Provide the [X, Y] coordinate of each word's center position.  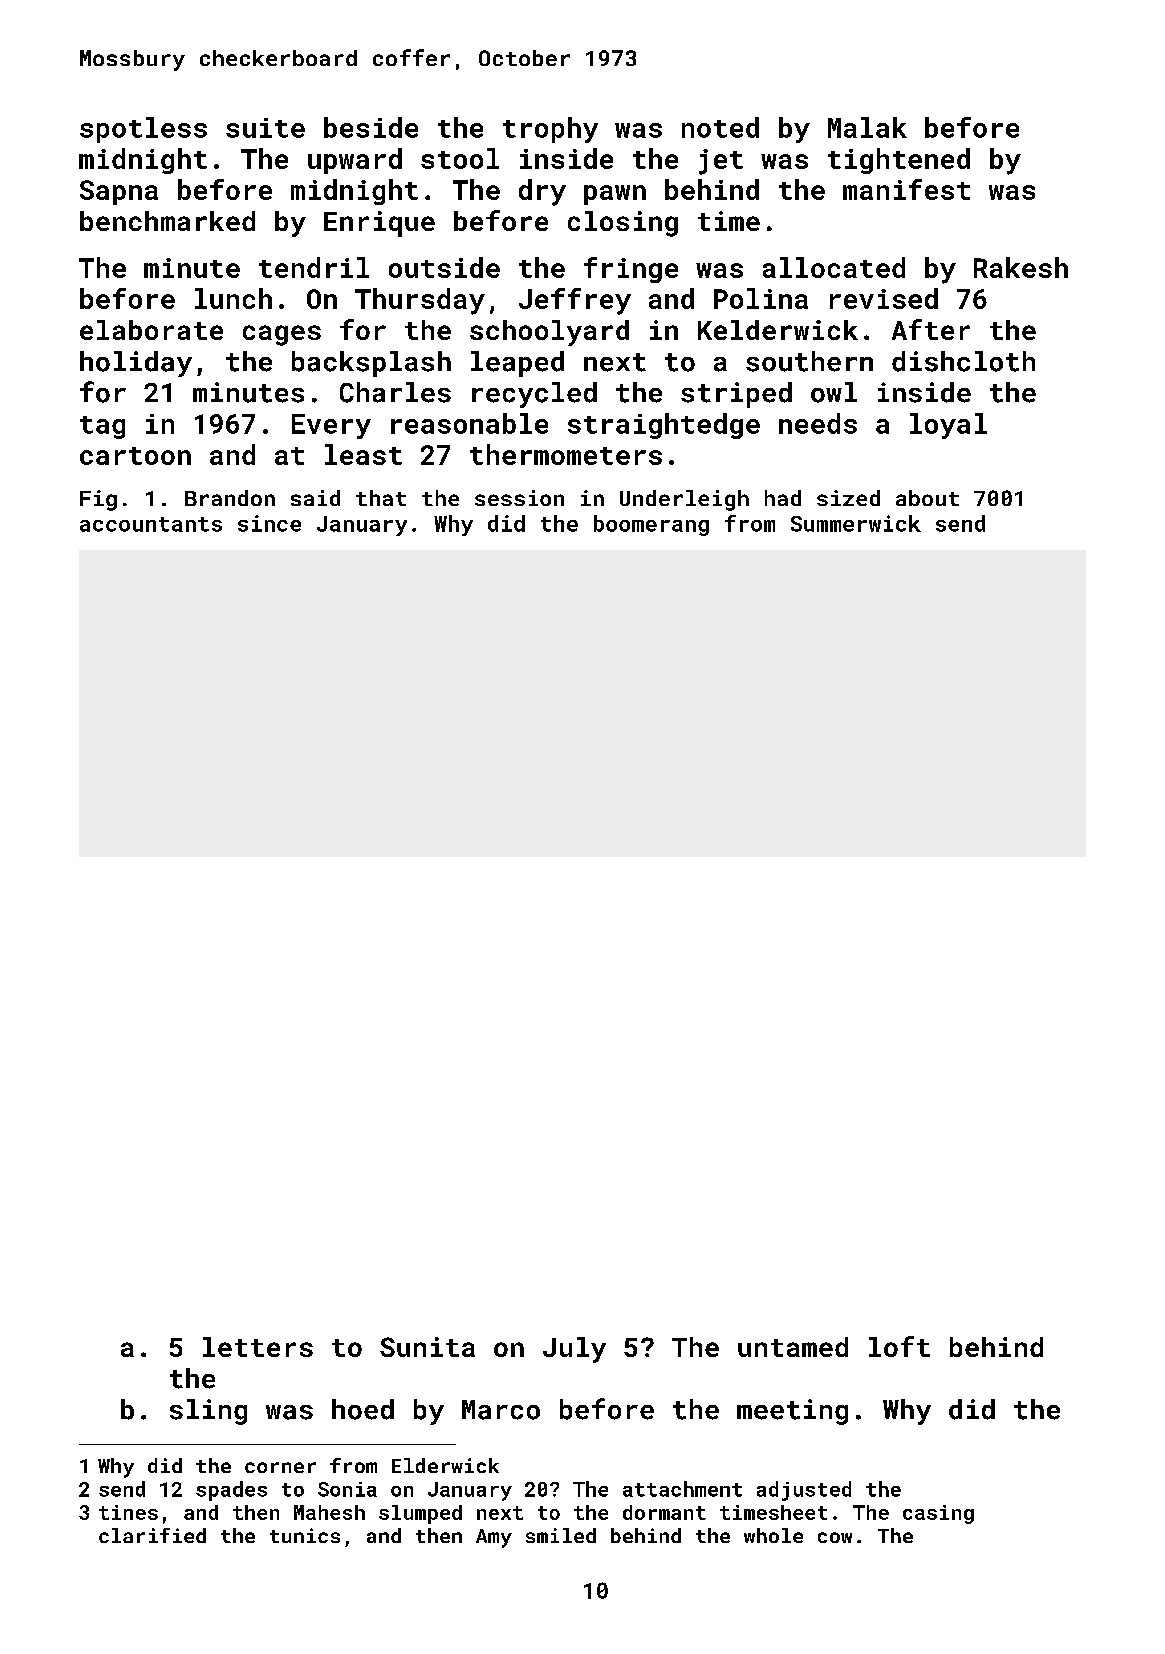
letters [258, 1347]
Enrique [379, 224]
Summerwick [856, 523]
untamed [793, 1347]
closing [623, 224]
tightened [899, 161]
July [574, 1350]
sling [208, 1412]
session [519, 498]
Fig [98, 500]
